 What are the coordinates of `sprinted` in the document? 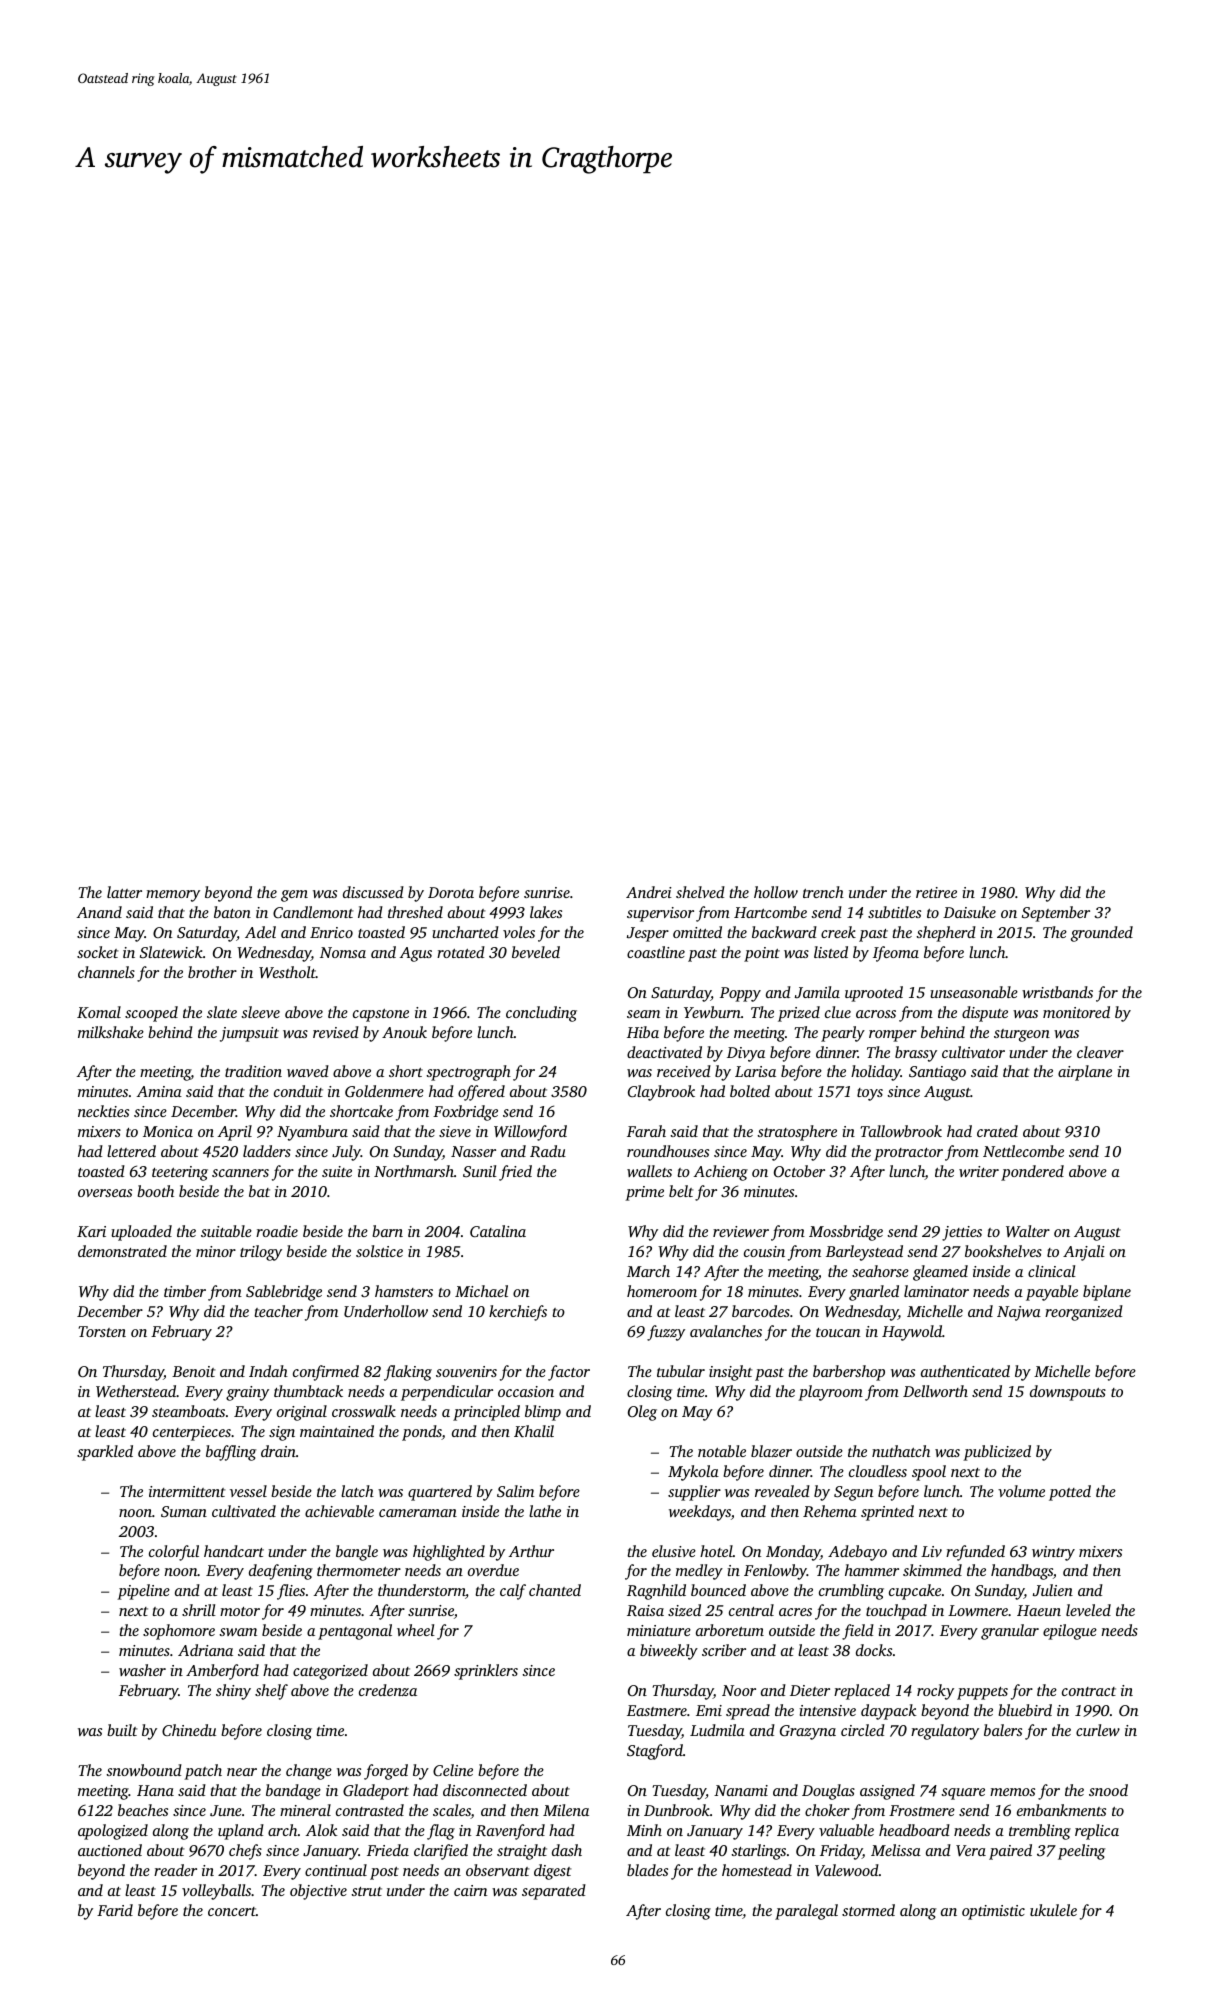 It's located at (887, 1513).
